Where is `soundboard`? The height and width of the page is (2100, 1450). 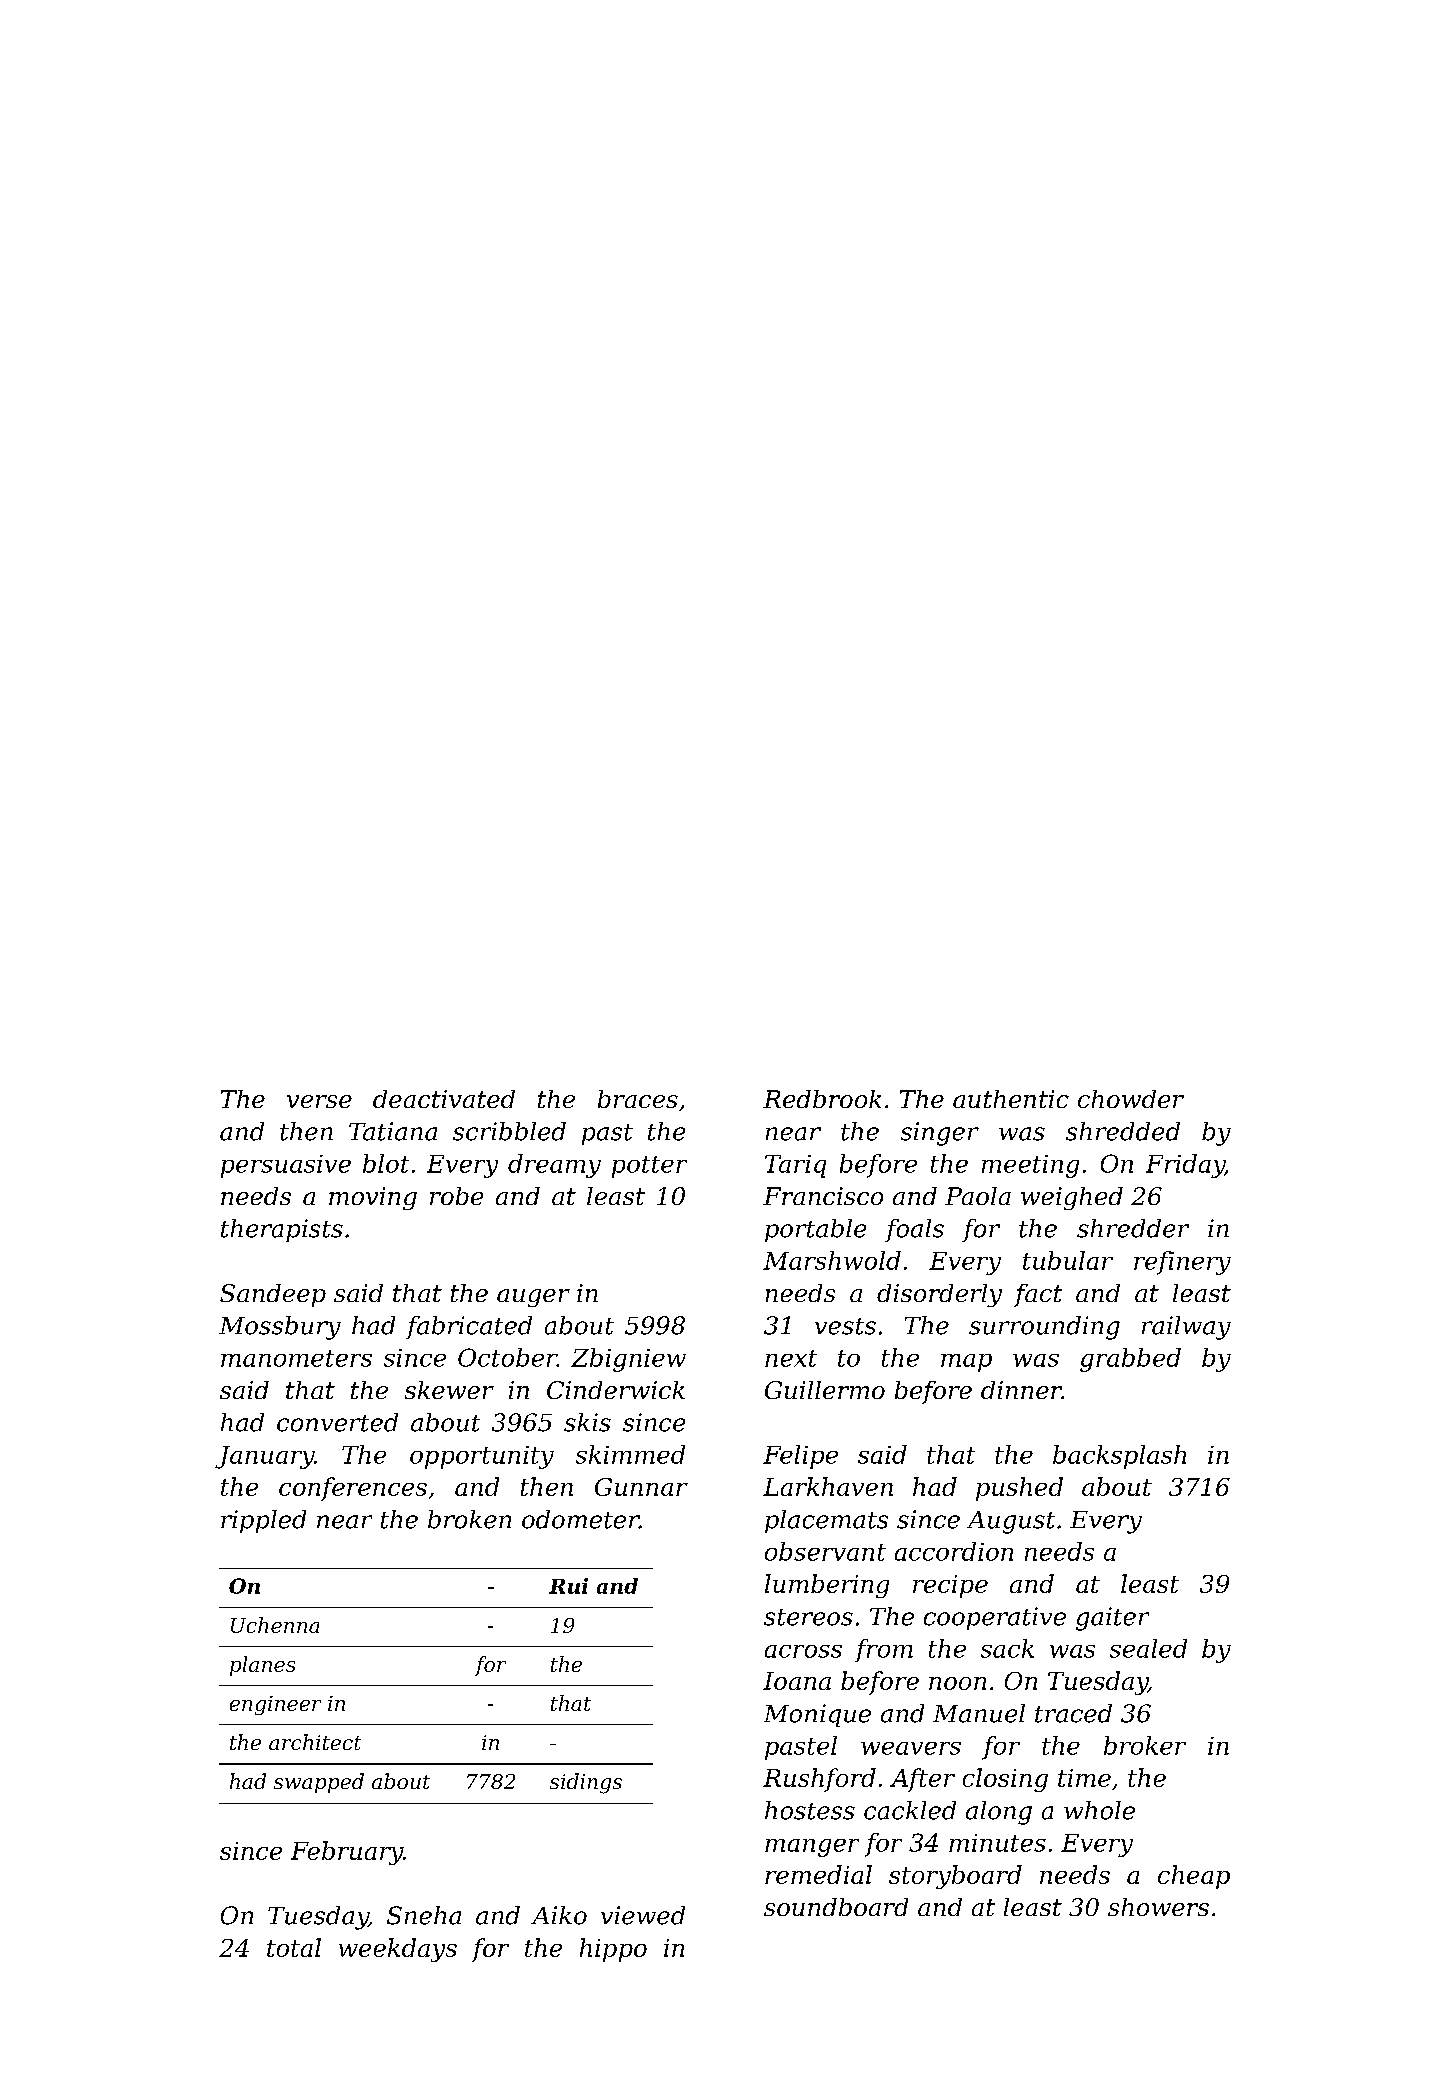
soundboard is located at coordinates (836, 1907).
